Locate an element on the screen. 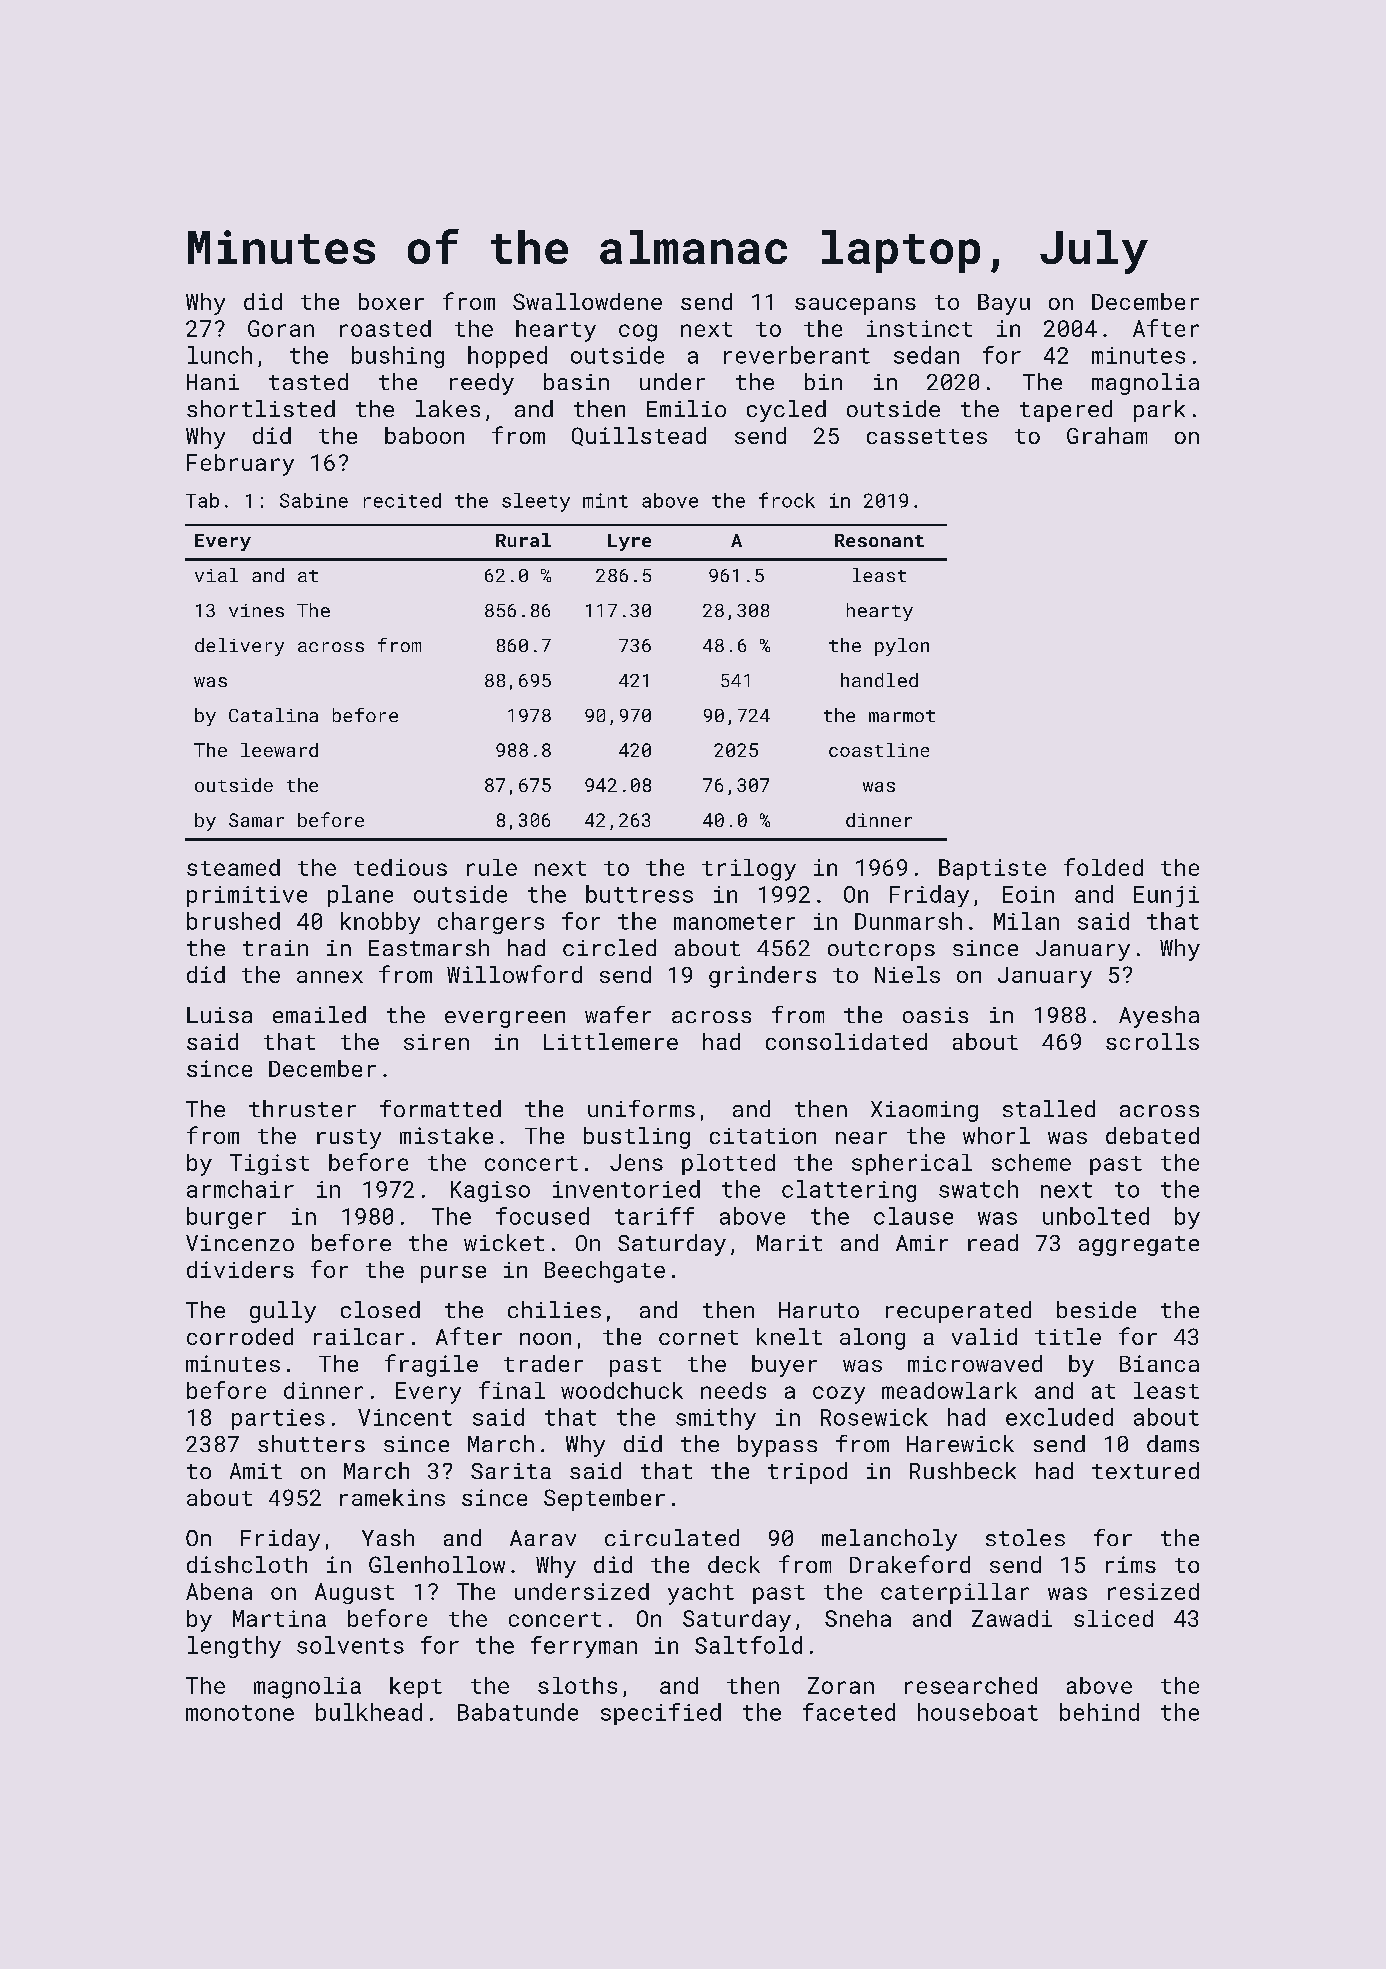 The height and width of the screenshot is (1969, 1386). wafer is located at coordinates (618, 1014).
